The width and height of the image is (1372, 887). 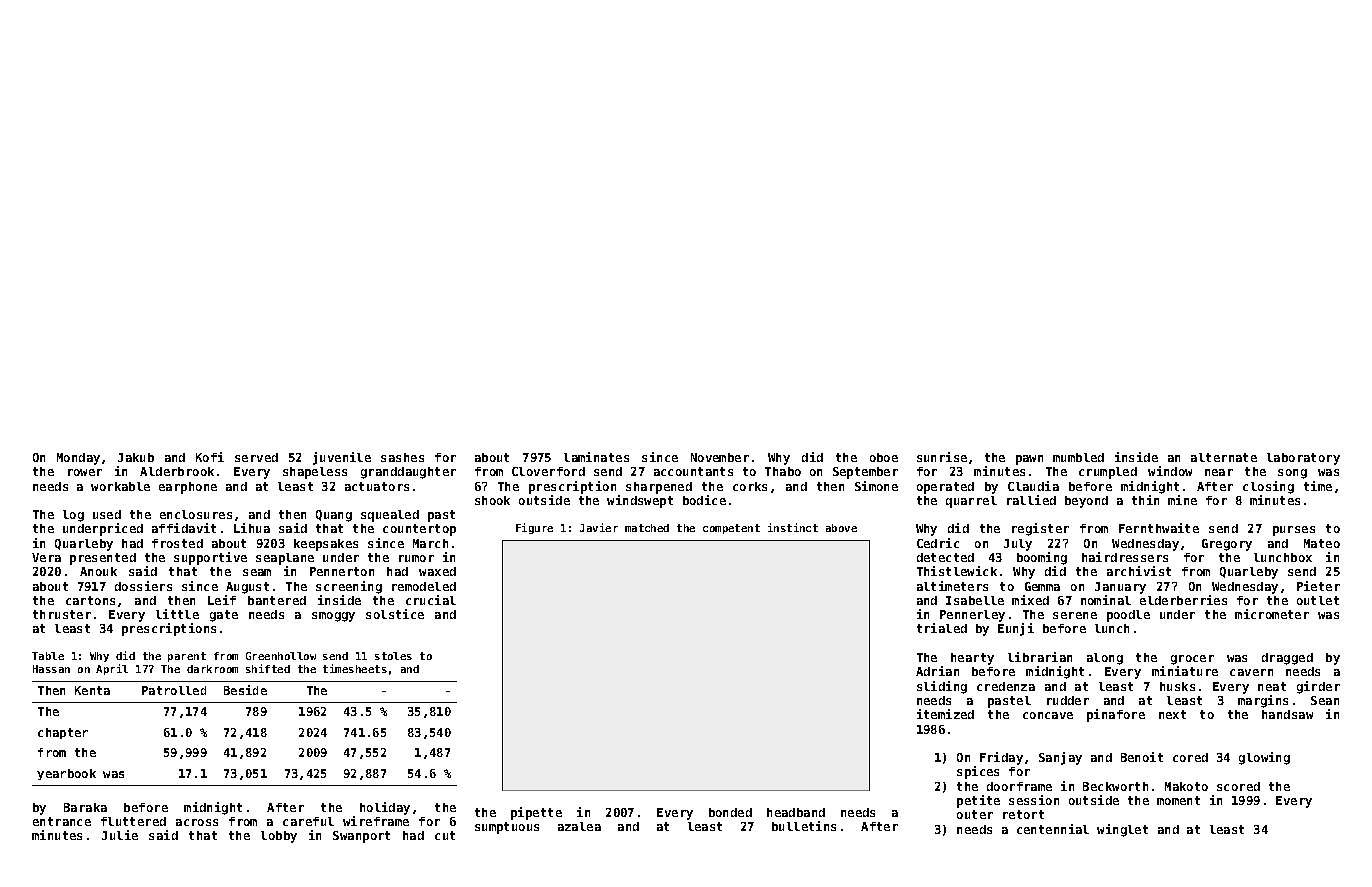 I want to click on parent, so click(x=187, y=657).
